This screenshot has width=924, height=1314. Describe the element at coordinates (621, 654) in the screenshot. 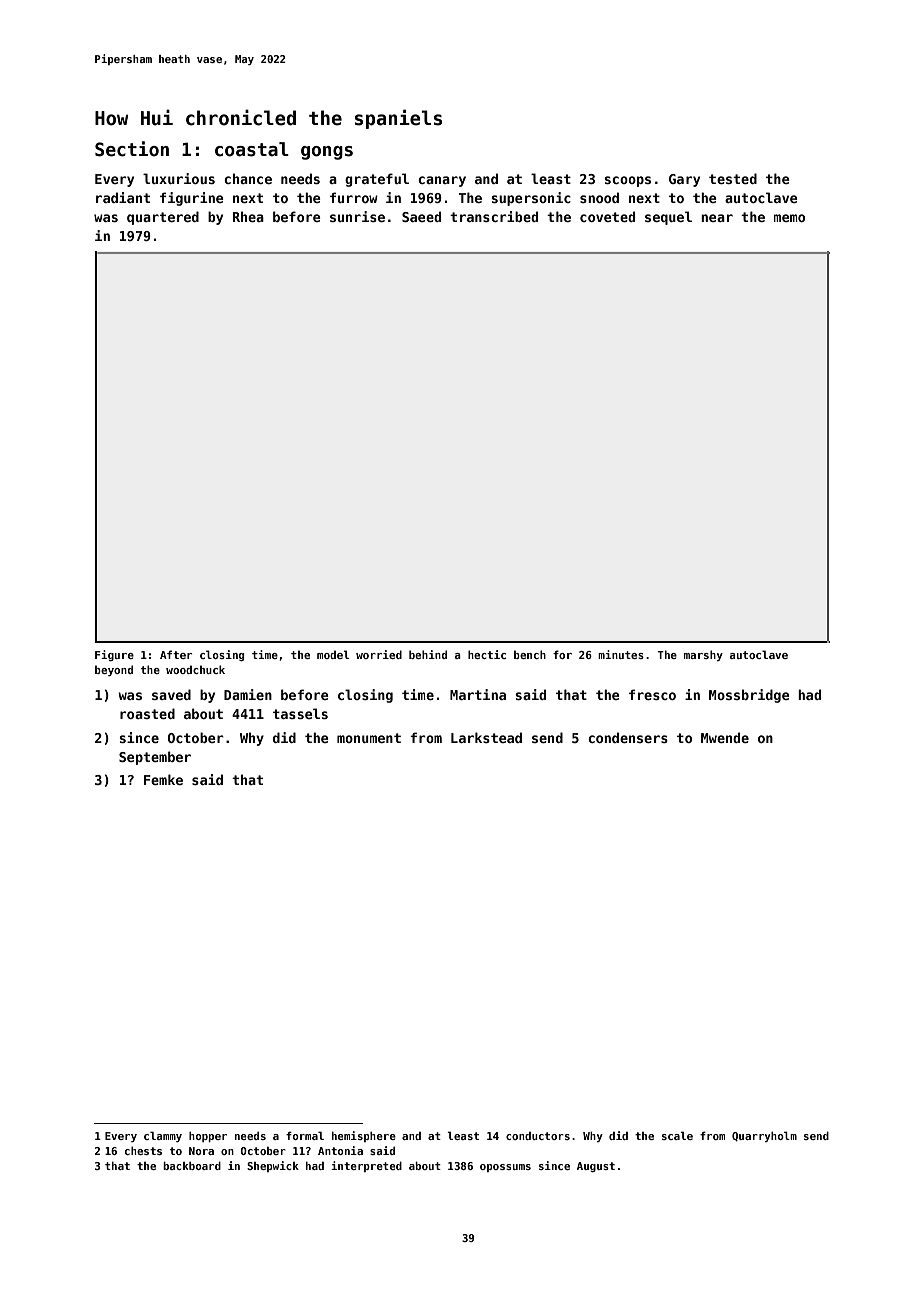

I see `minutes` at that location.
